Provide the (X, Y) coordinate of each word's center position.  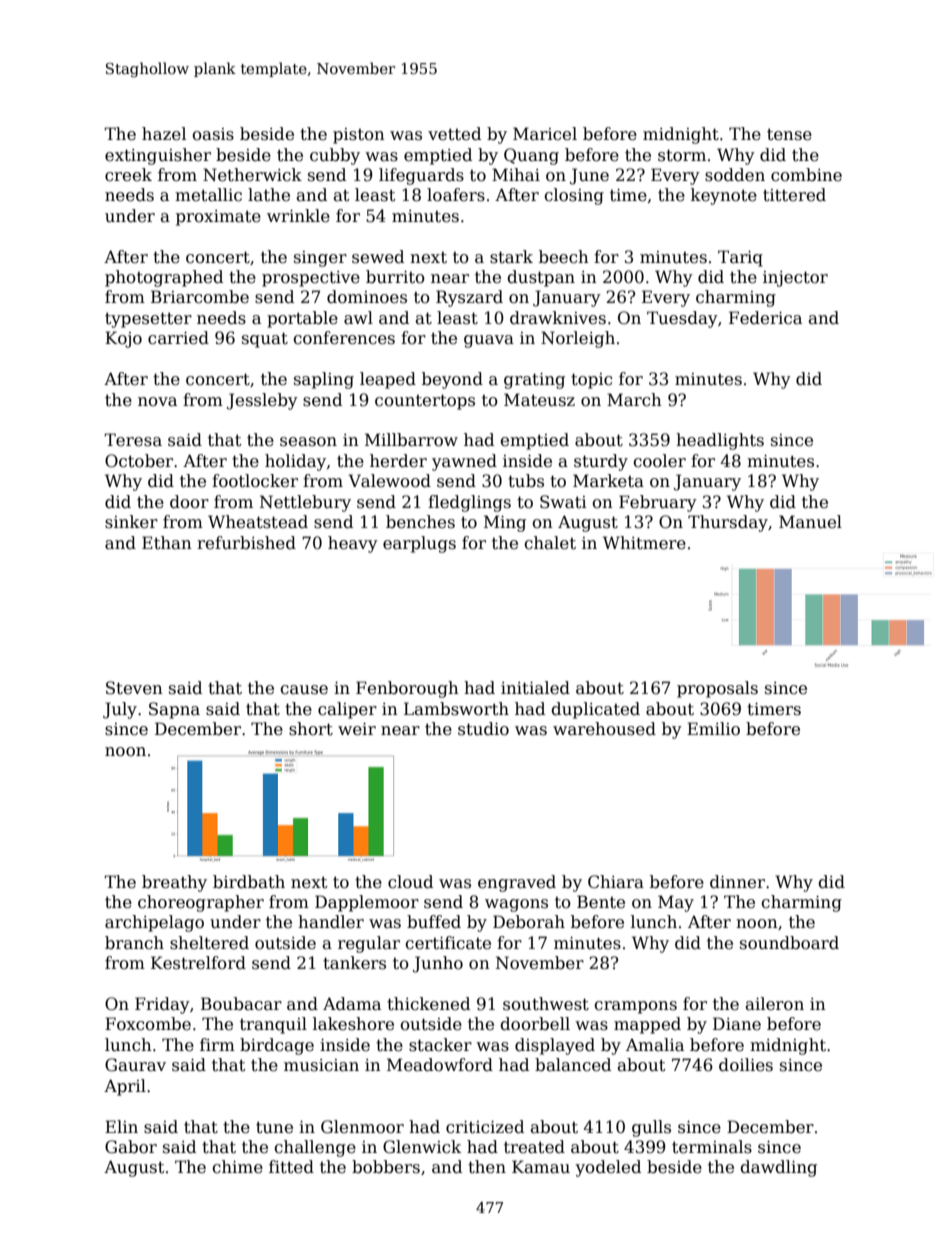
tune (274, 1128)
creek (128, 175)
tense (789, 135)
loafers (456, 195)
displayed (555, 1046)
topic (591, 381)
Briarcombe (200, 297)
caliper (347, 710)
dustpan (541, 278)
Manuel (810, 522)
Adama (352, 1004)
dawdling (778, 1168)
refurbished (246, 543)
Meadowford (440, 1065)
